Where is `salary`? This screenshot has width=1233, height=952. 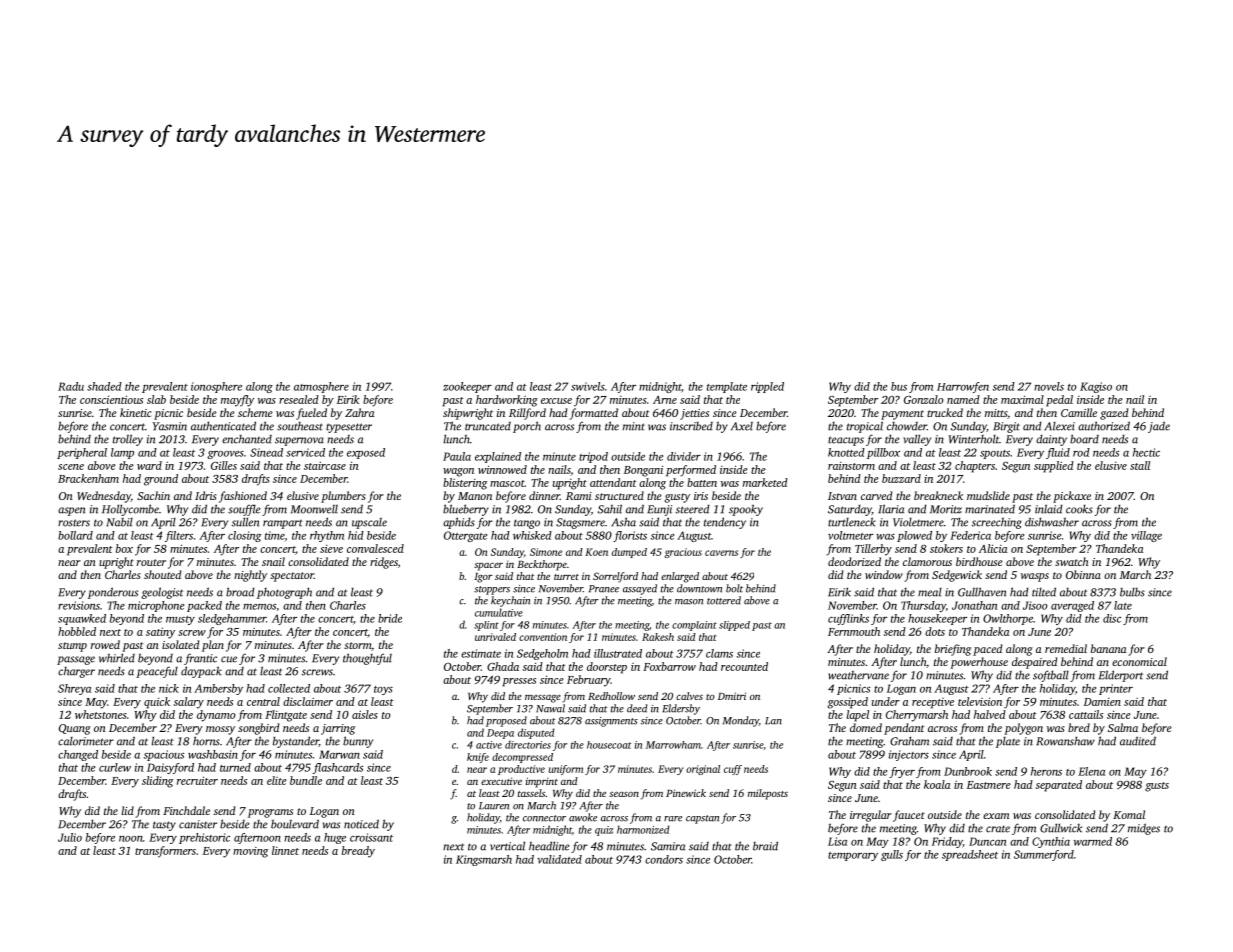 salary is located at coordinates (189, 703).
